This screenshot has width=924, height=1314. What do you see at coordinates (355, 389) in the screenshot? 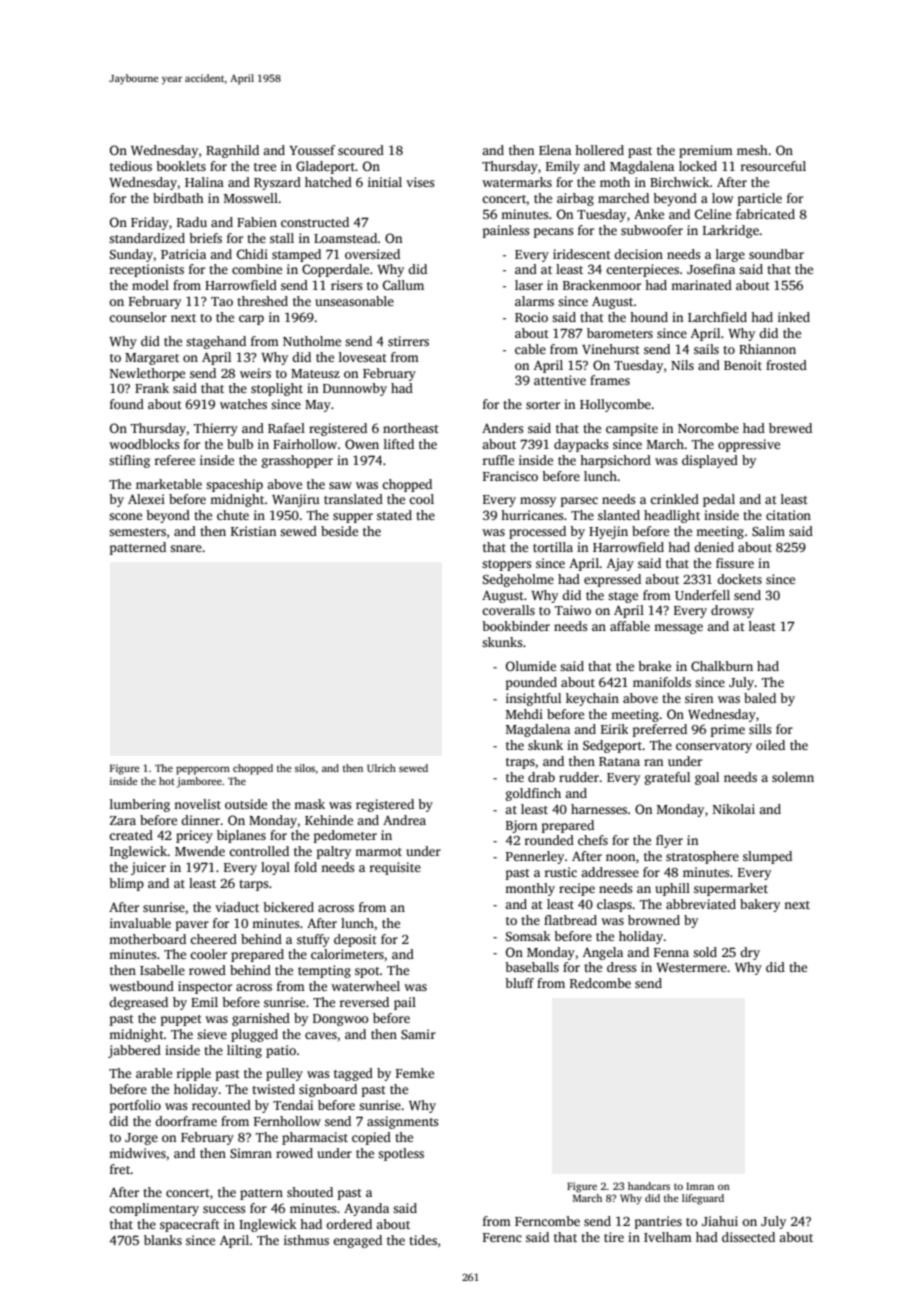
I see `Dunnowby` at bounding box center [355, 389].
